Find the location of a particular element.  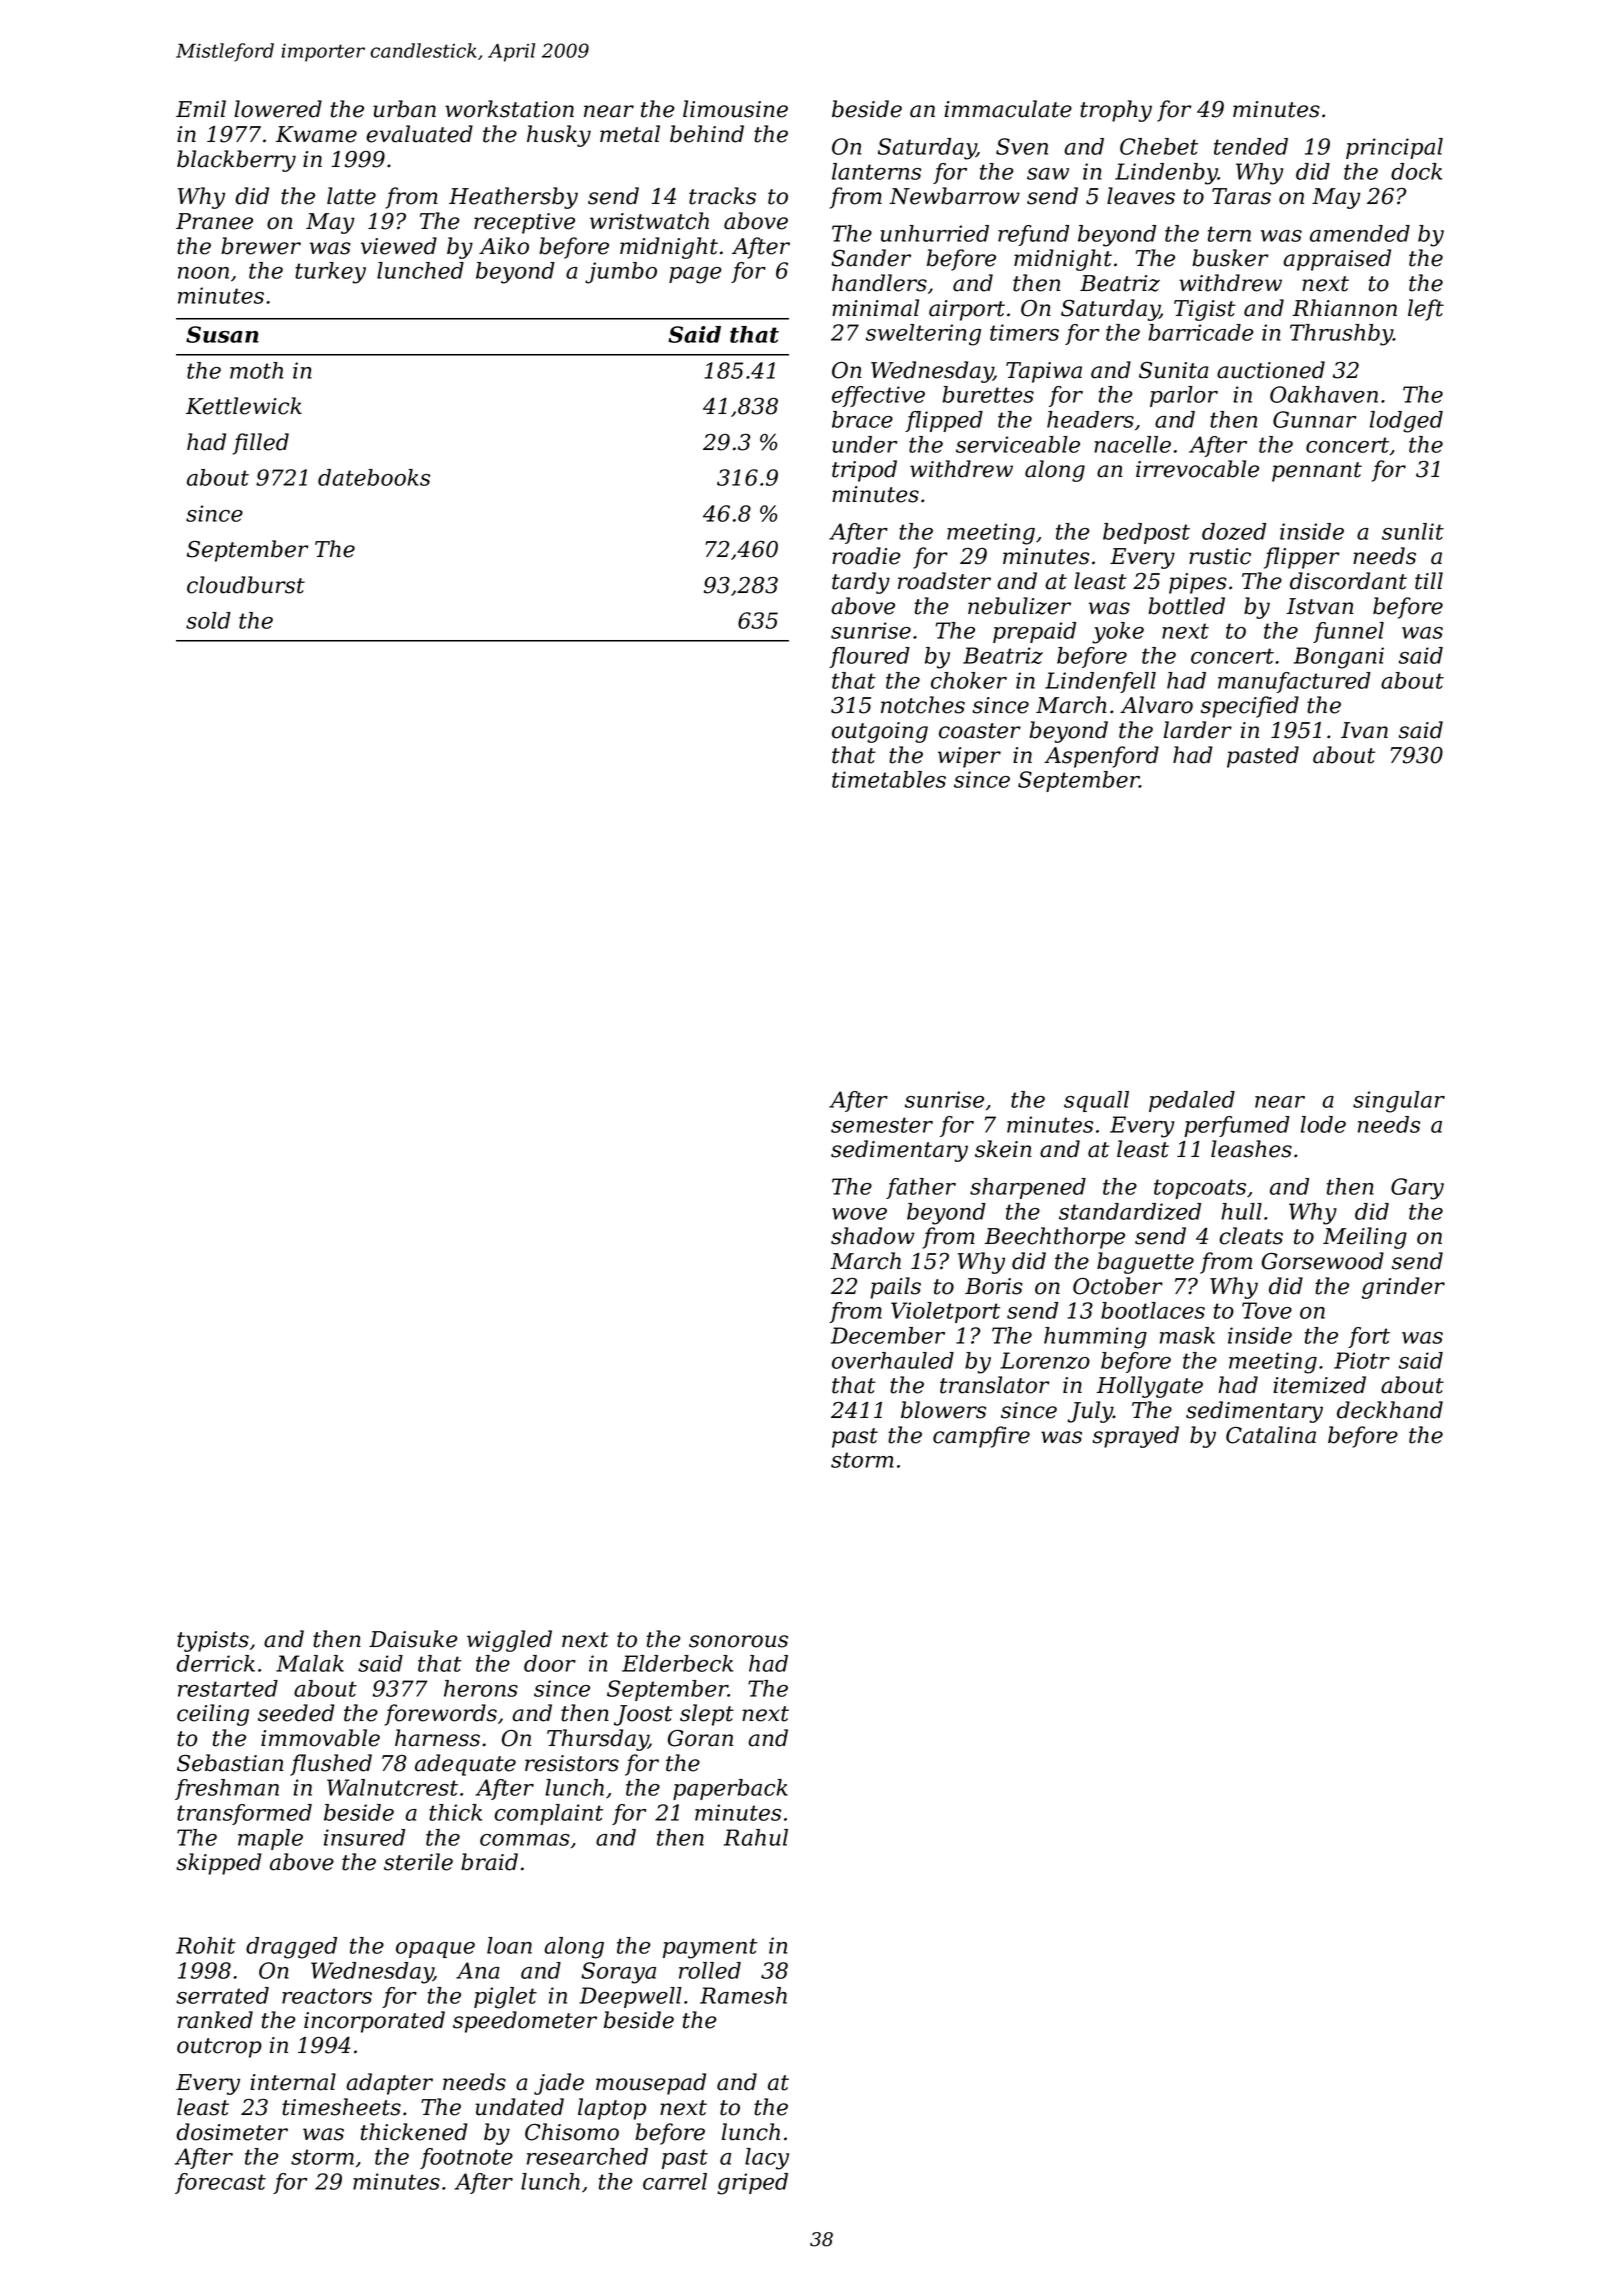

trophy is located at coordinates (1116, 111).
